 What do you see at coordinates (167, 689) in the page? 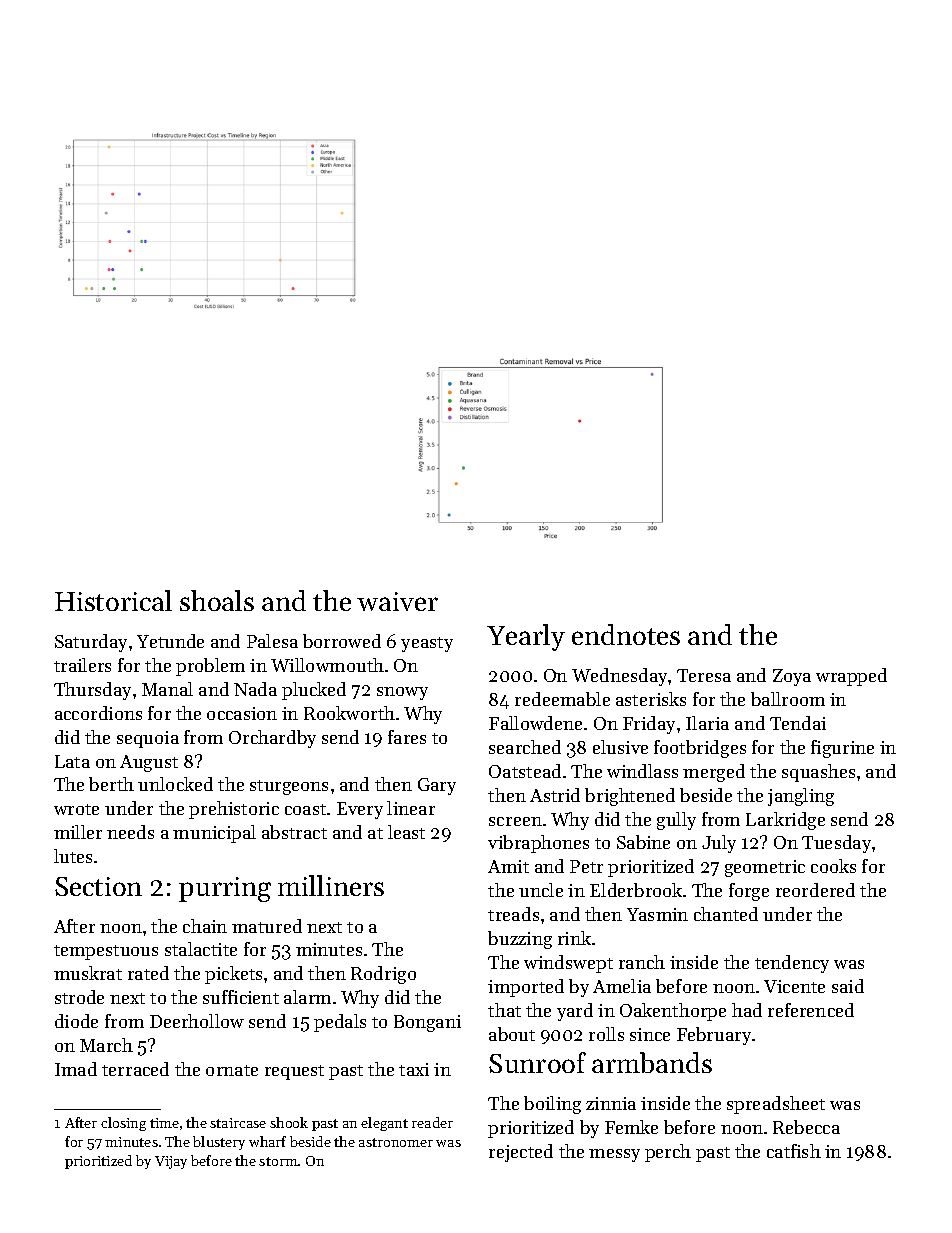
I see `Manal` at bounding box center [167, 689].
